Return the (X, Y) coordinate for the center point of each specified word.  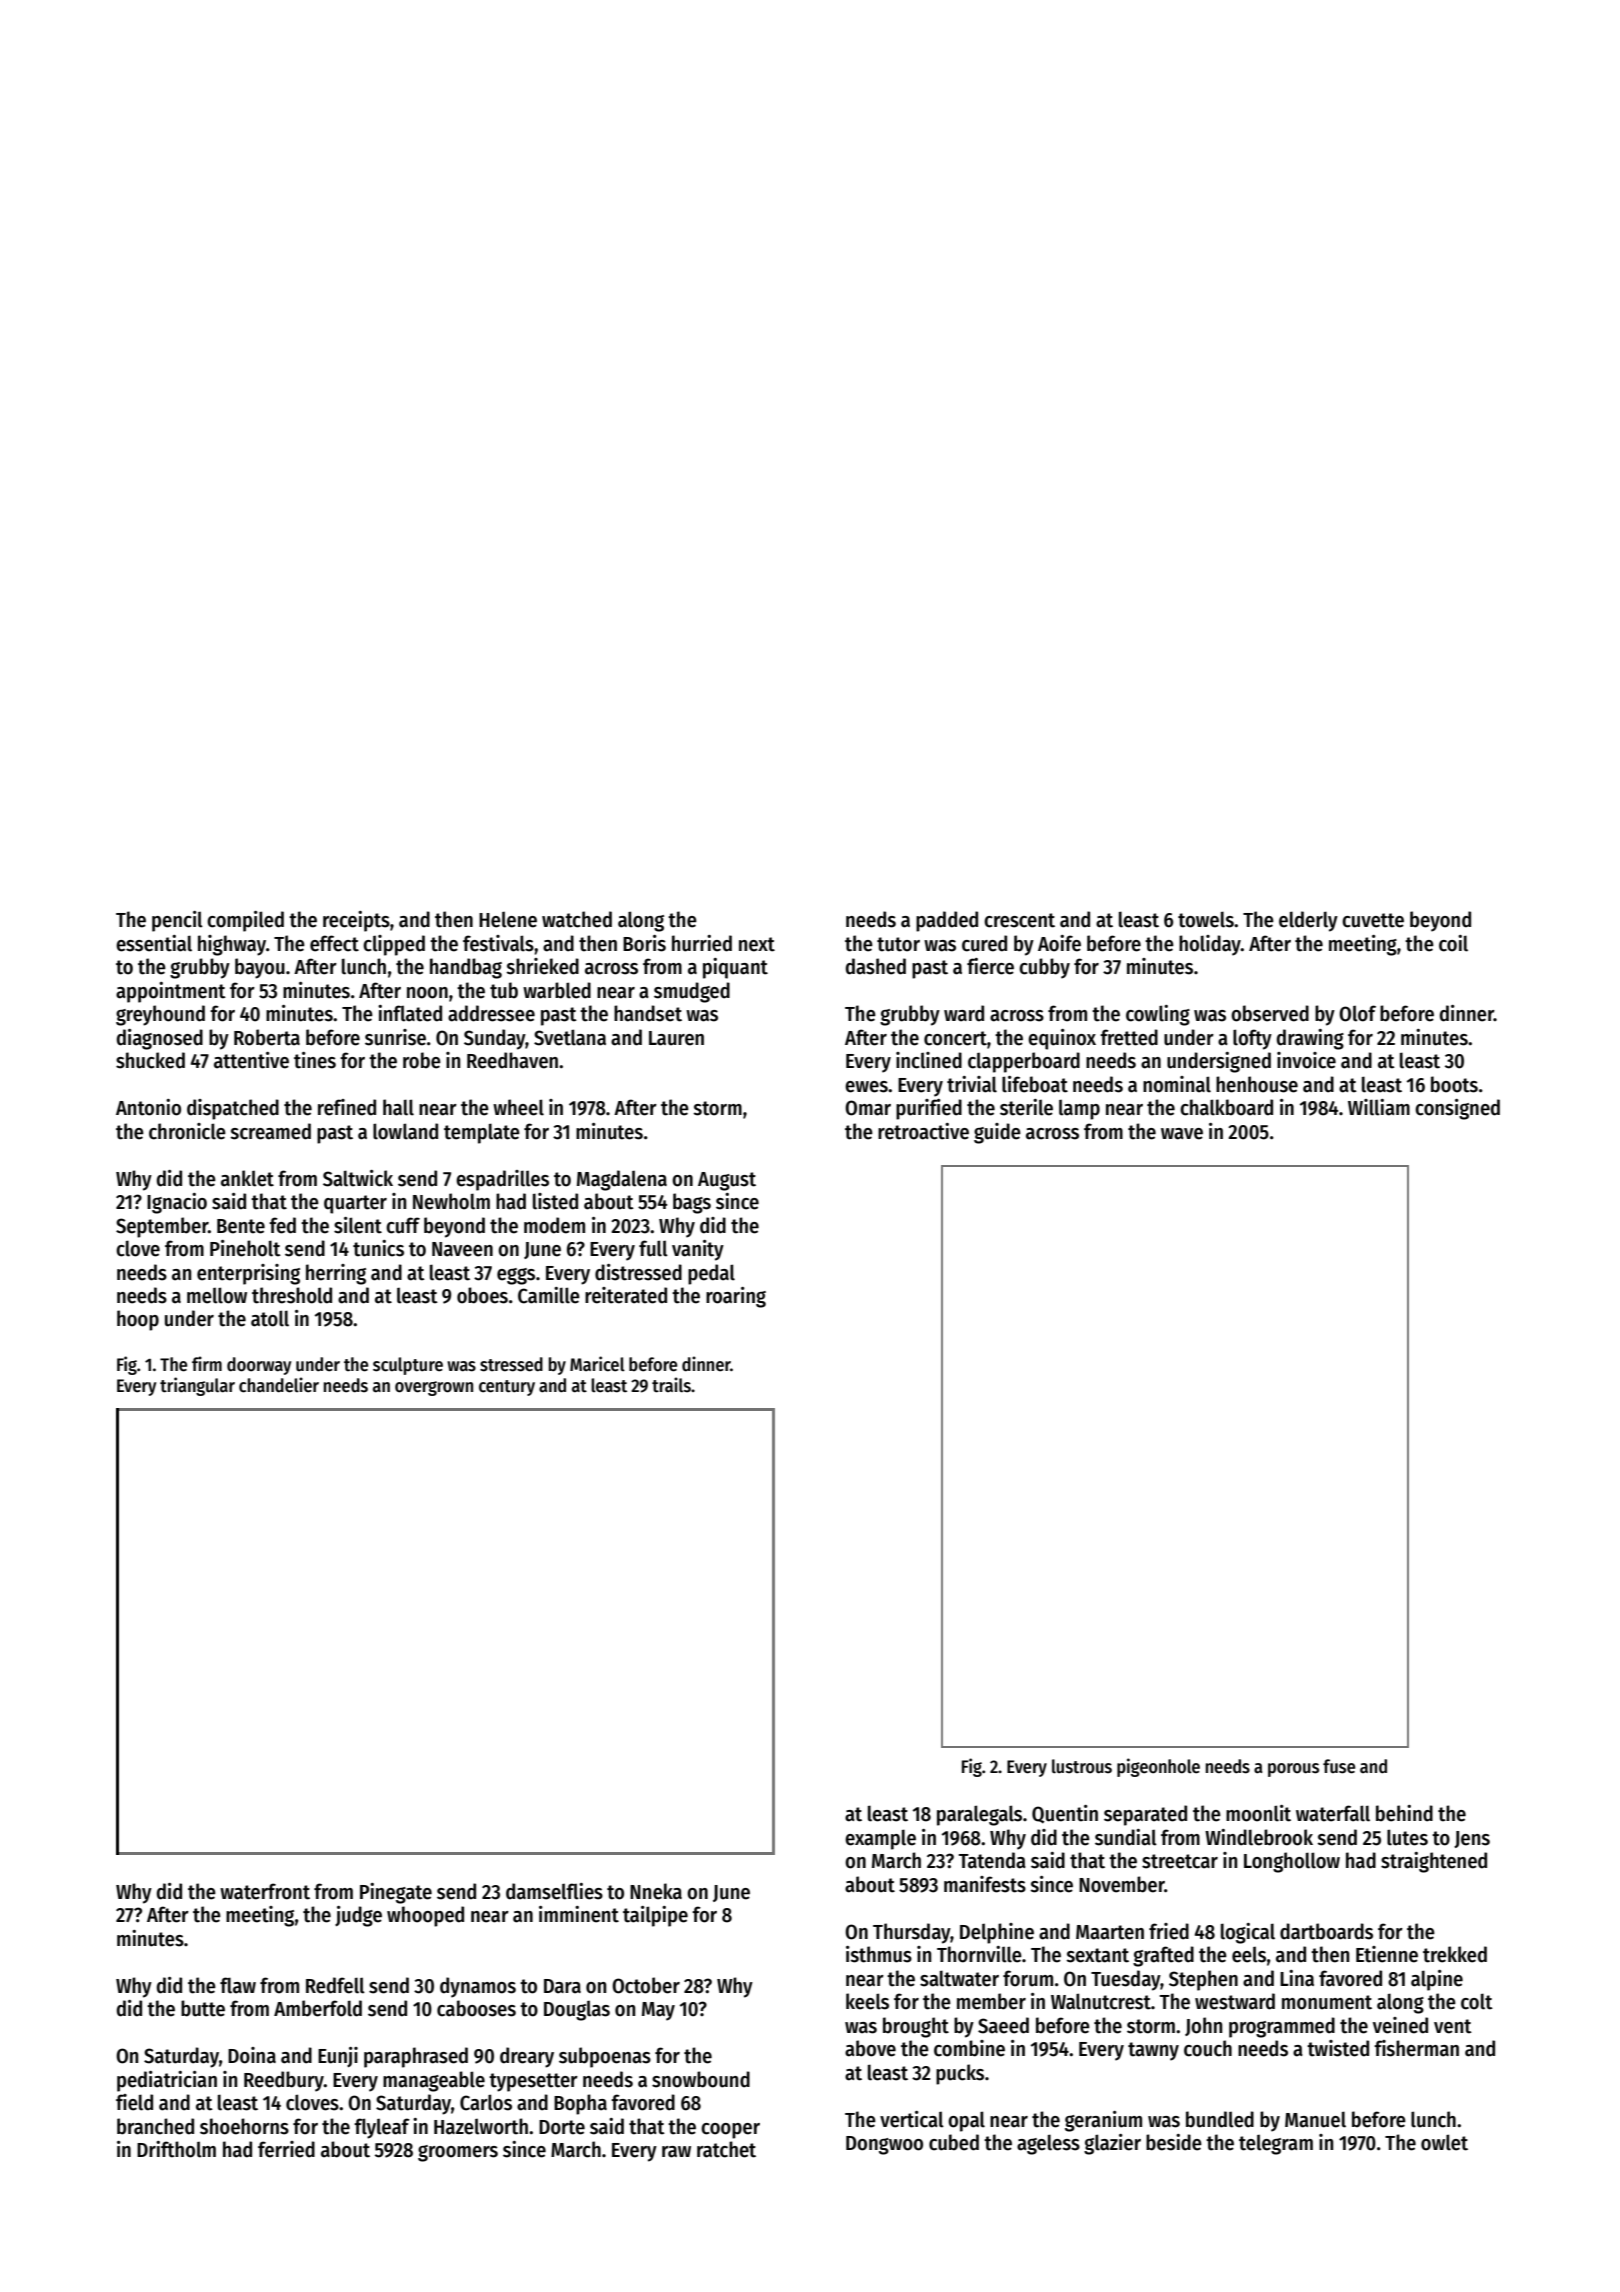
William (1379, 1107)
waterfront (265, 1891)
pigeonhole (1158, 1767)
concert (955, 1038)
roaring (736, 1297)
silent (358, 1225)
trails (671, 1385)
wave (1182, 1134)
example (880, 1839)
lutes (1407, 1837)
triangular (197, 1386)
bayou (260, 968)
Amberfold (318, 2008)
